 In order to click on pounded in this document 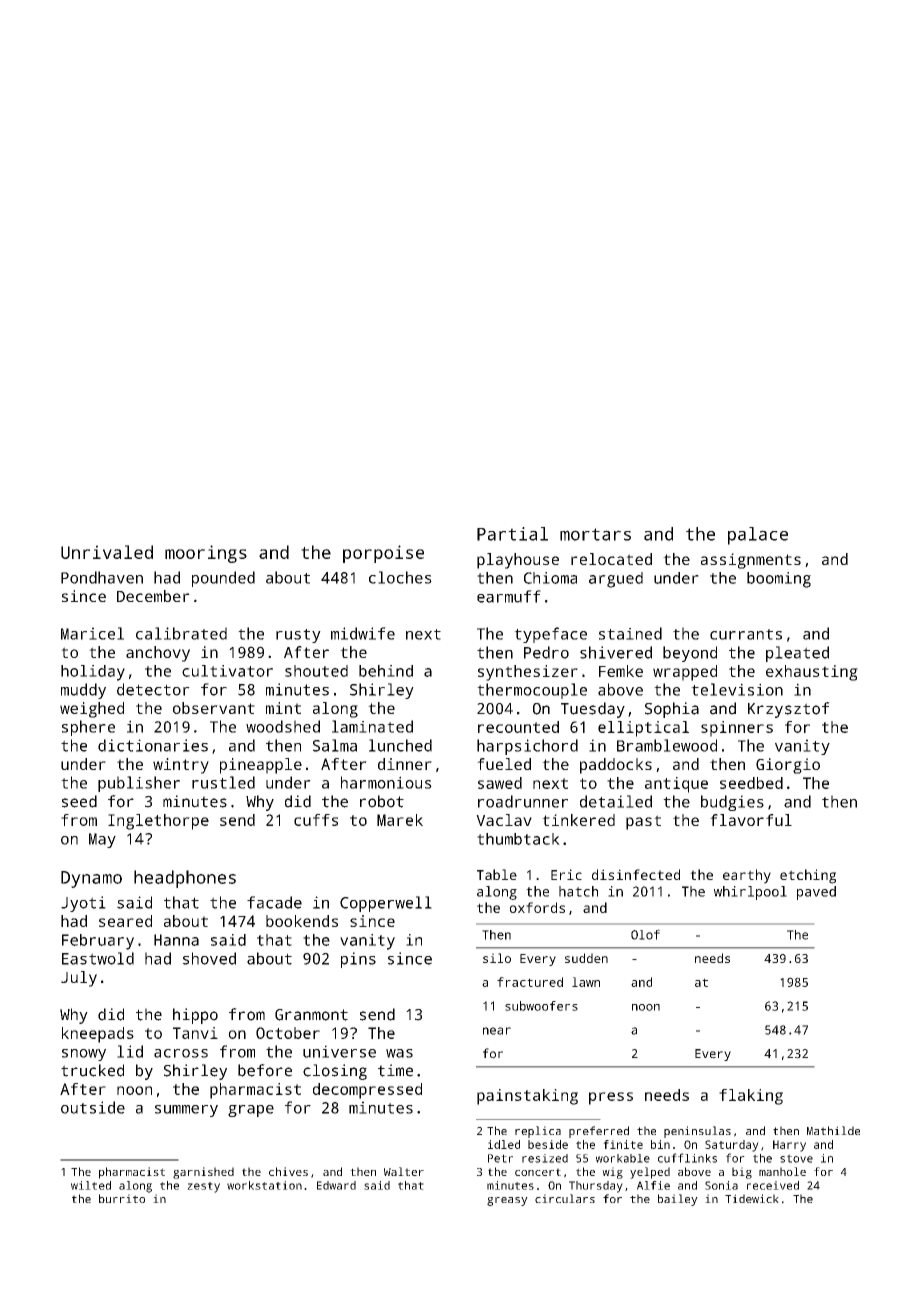, I will do `click(223, 579)`.
